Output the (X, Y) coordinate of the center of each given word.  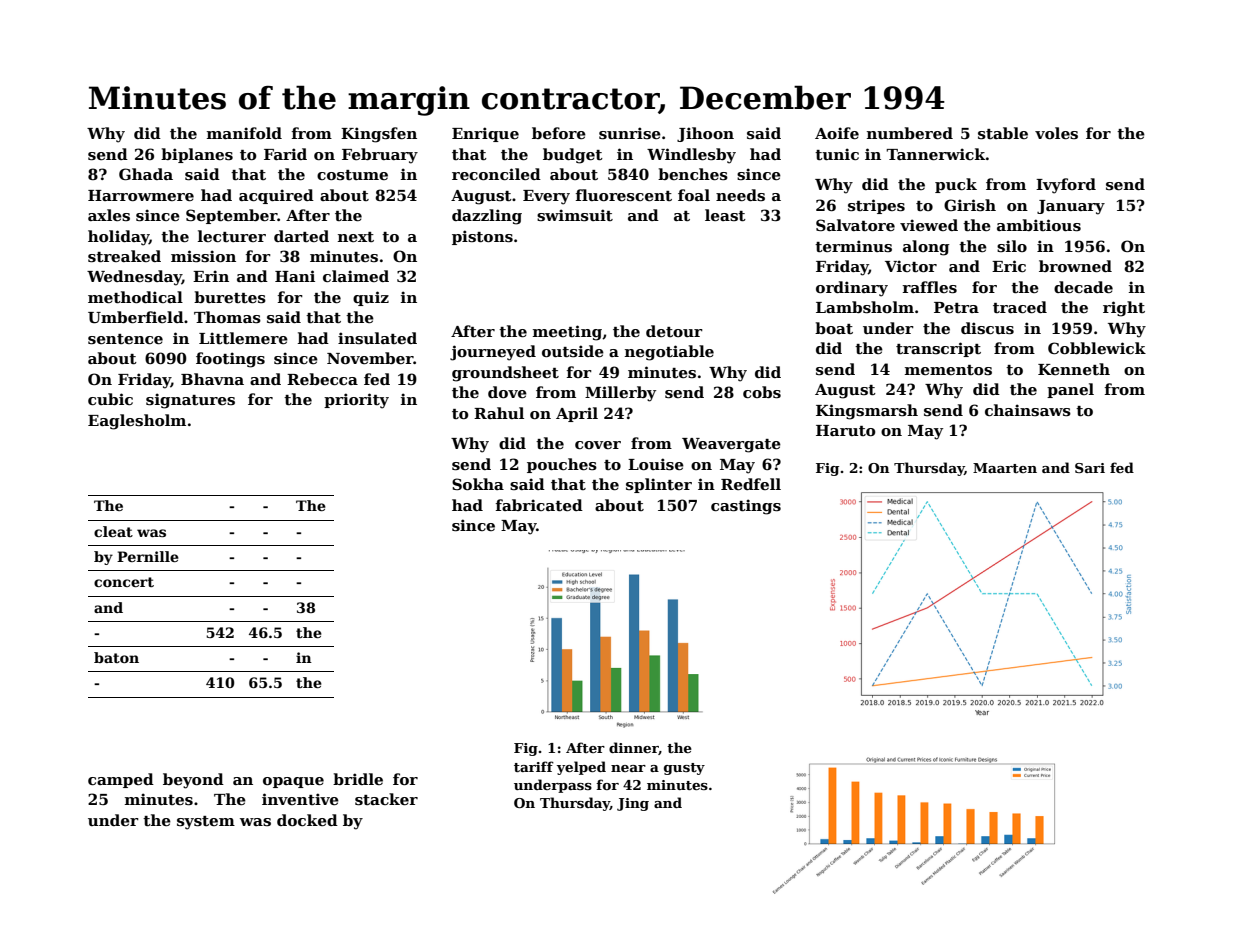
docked (307, 820)
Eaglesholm (137, 422)
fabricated (539, 505)
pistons (482, 237)
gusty (684, 769)
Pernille (148, 556)
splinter (659, 485)
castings (746, 507)
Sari (1090, 468)
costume (352, 175)
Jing (633, 804)
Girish (970, 205)
